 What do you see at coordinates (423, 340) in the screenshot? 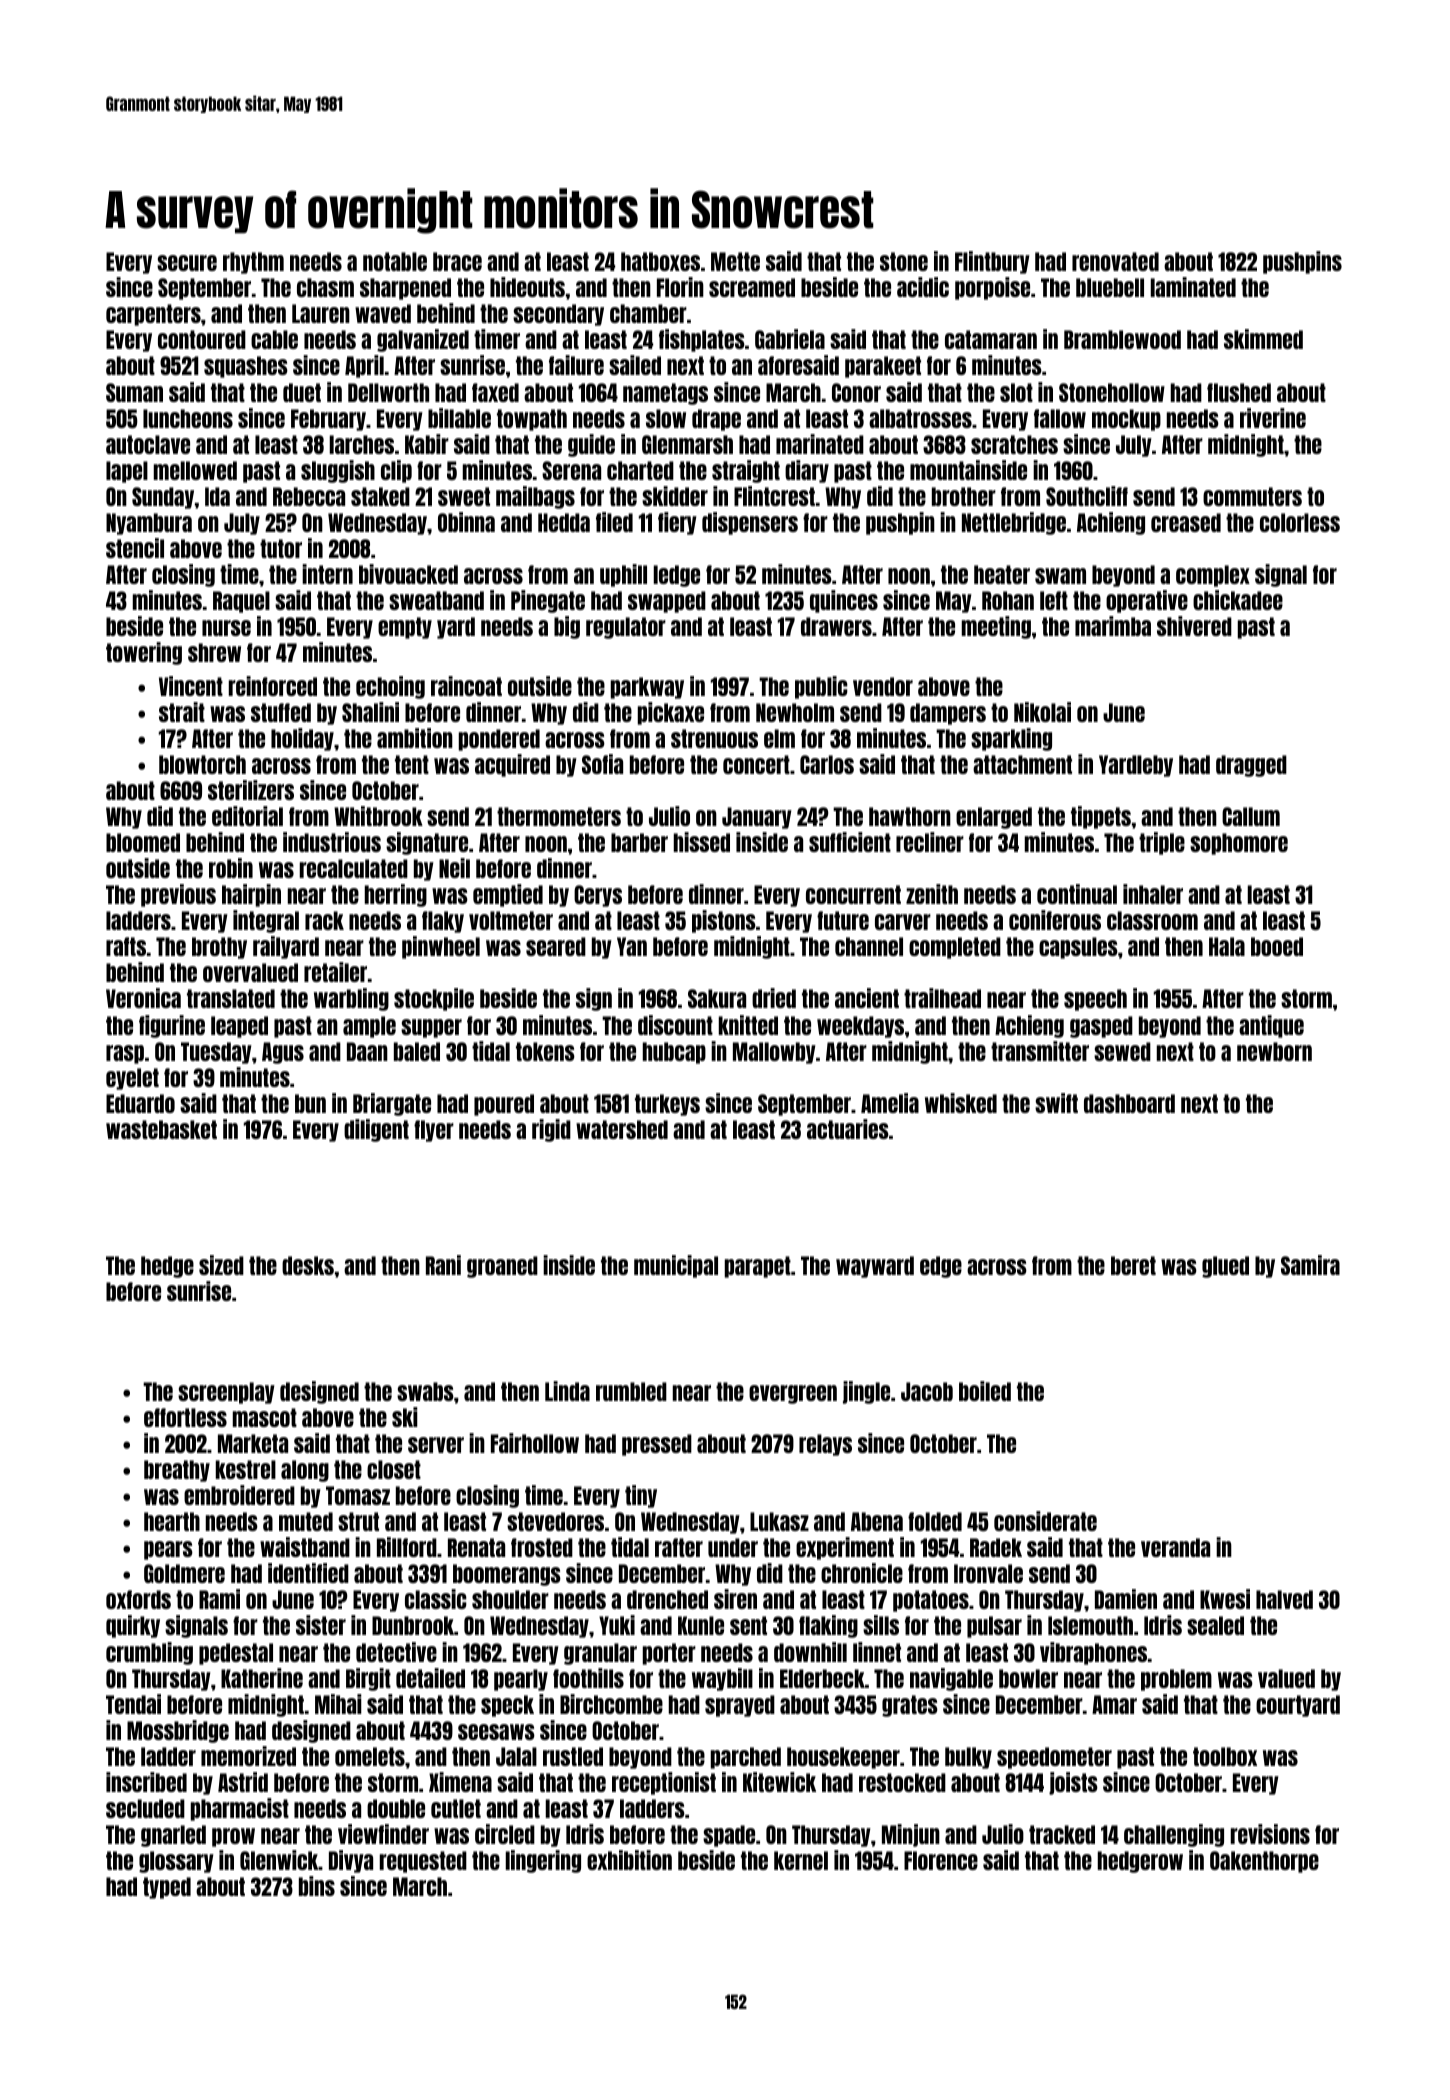
I see `galvanized` at bounding box center [423, 340].
